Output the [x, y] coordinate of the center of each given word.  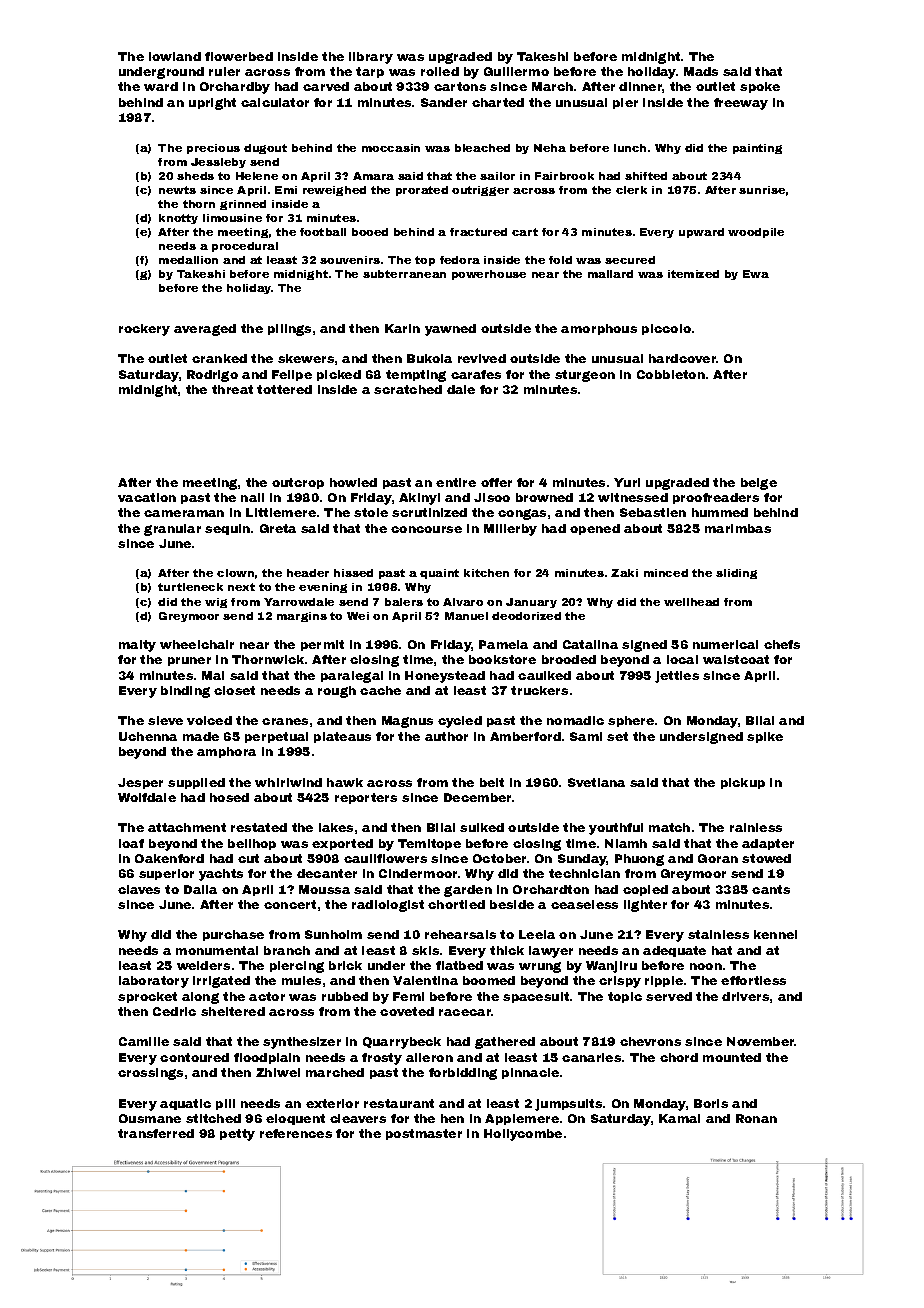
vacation [147, 497]
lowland [175, 56]
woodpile [756, 233]
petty [237, 1135]
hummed [720, 512]
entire [456, 482]
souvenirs [350, 260]
